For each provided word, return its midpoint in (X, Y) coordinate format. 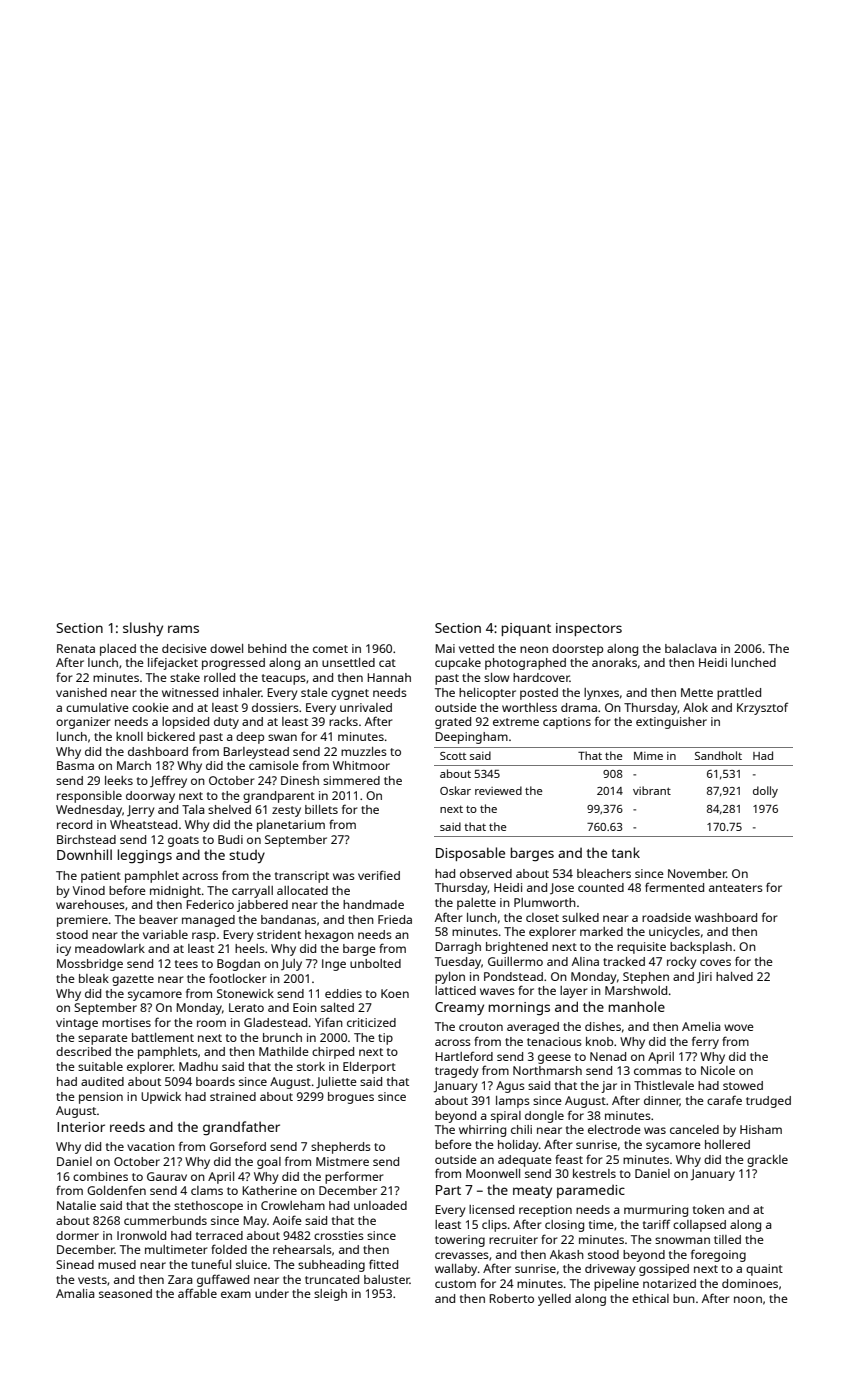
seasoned (125, 1293)
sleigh (330, 1295)
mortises (126, 1022)
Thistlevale (664, 1085)
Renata (76, 648)
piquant (526, 629)
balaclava (691, 648)
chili (521, 1129)
